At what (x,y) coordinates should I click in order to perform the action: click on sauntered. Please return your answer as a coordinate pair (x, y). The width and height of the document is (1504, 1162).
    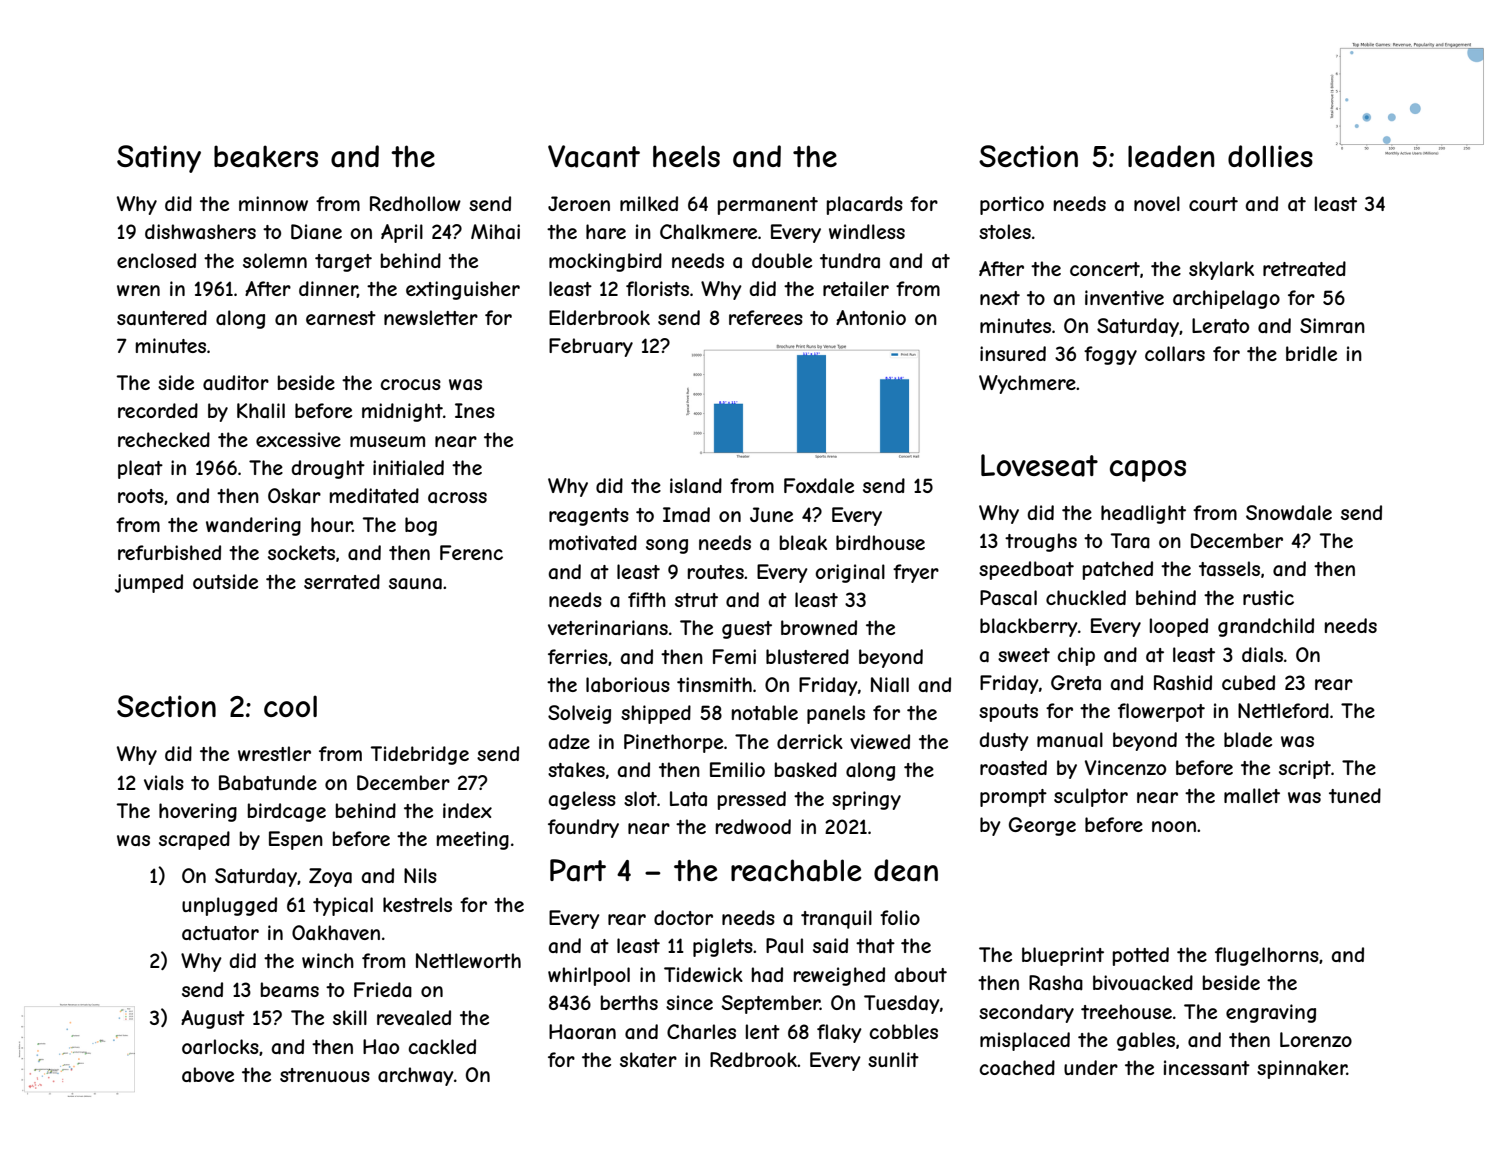
    Looking at the image, I should click on (162, 318).
